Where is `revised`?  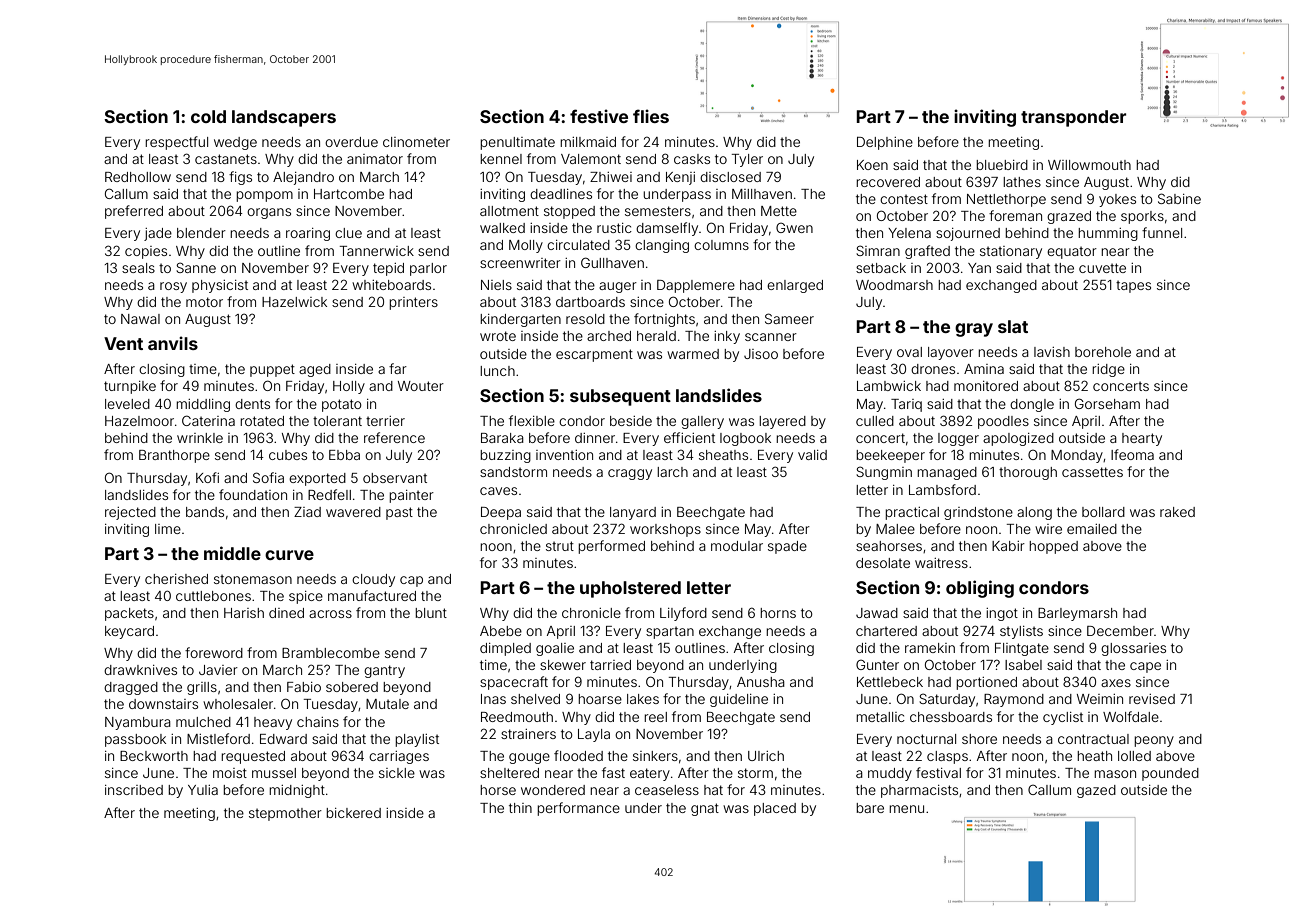
revised is located at coordinates (1152, 699).
